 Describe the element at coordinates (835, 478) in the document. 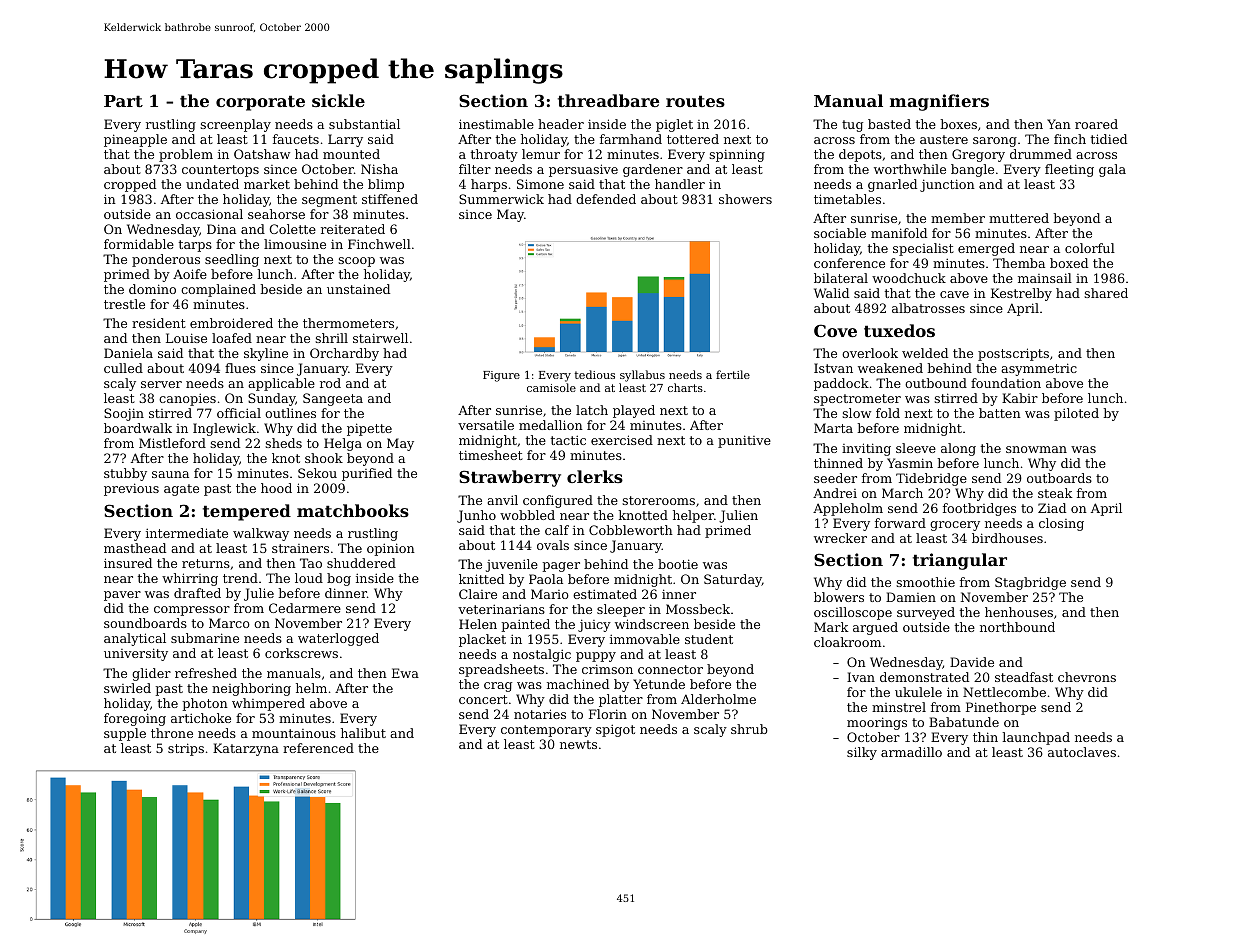

I see `seeder` at that location.
